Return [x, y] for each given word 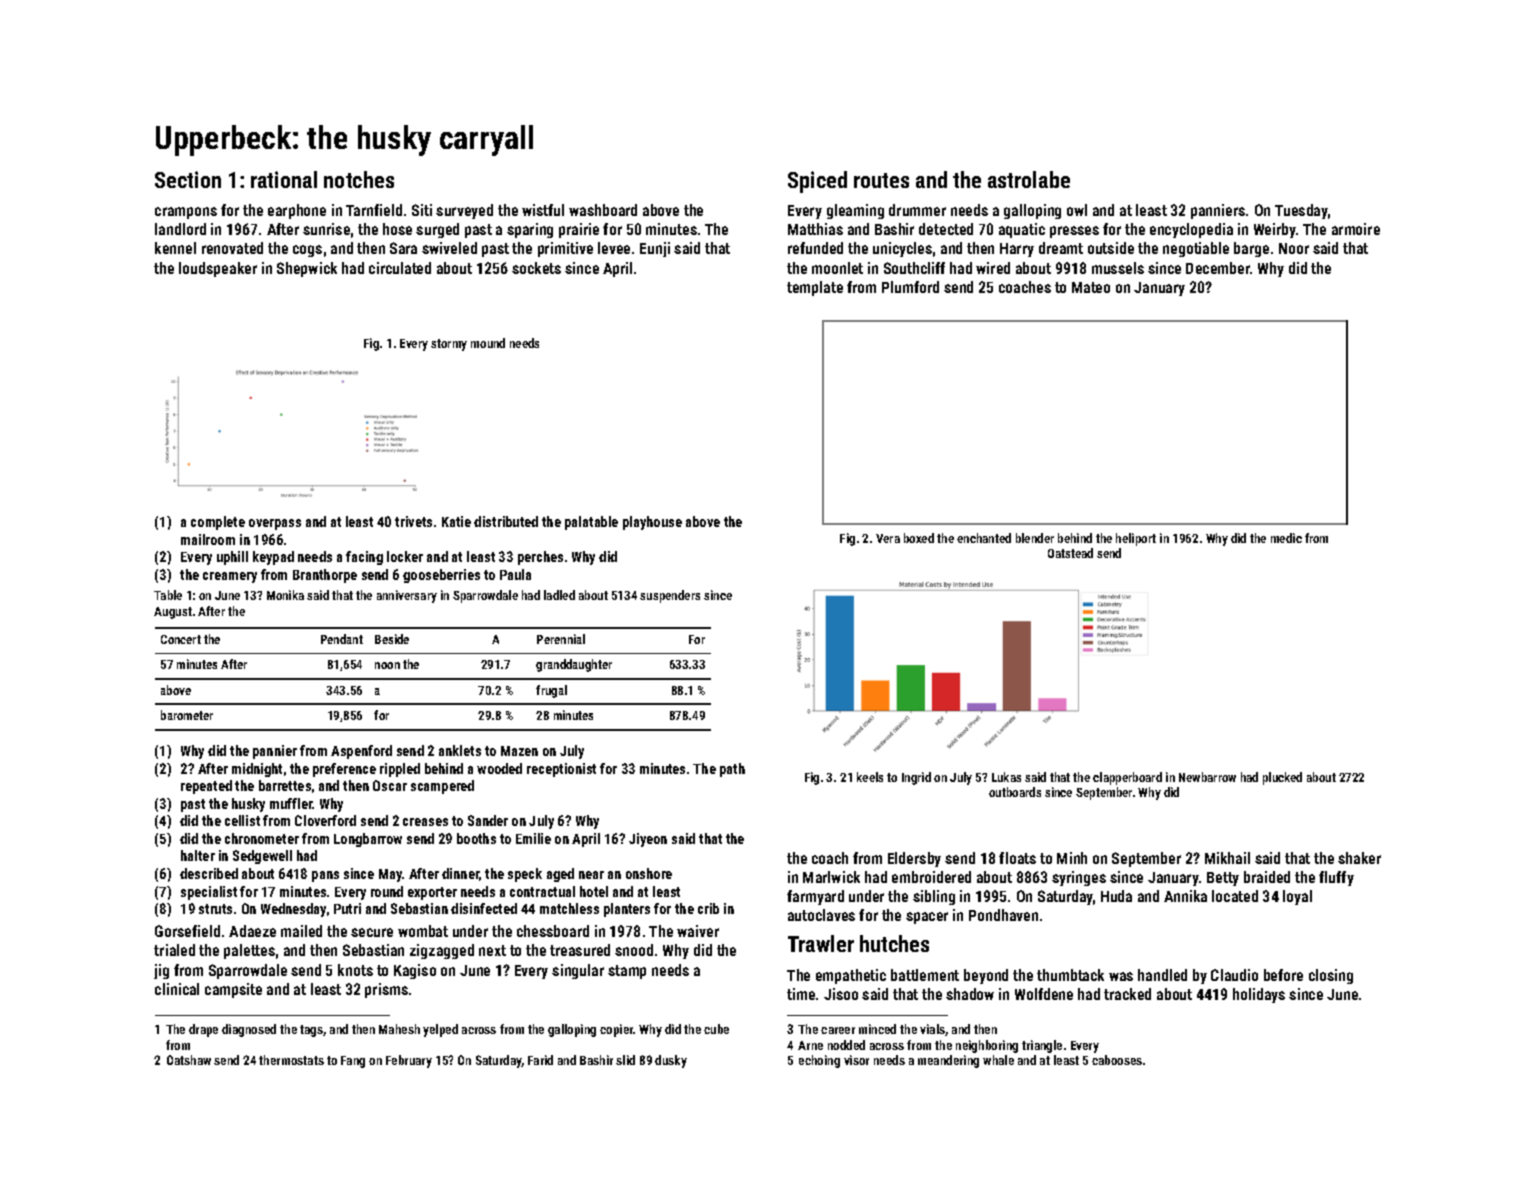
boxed [919, 538]
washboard [603, 210]
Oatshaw [189, 1060]
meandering [948, 1061]
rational [284, 179]
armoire [1356, 229]
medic [1286, 538]
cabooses [1117, 1060]
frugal [551, 691]
